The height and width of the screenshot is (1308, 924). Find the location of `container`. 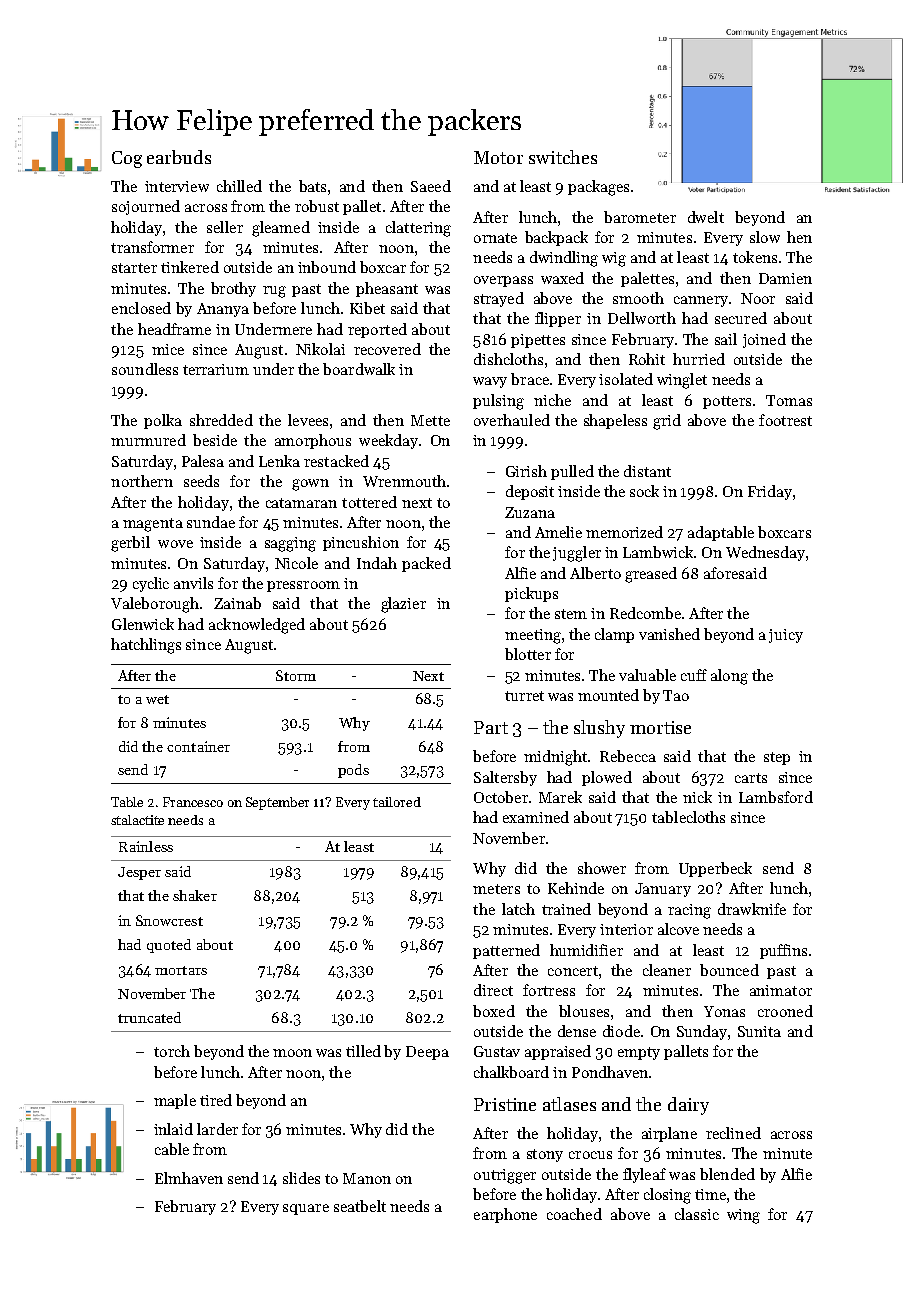

container is located at coordinates (198, 746).
